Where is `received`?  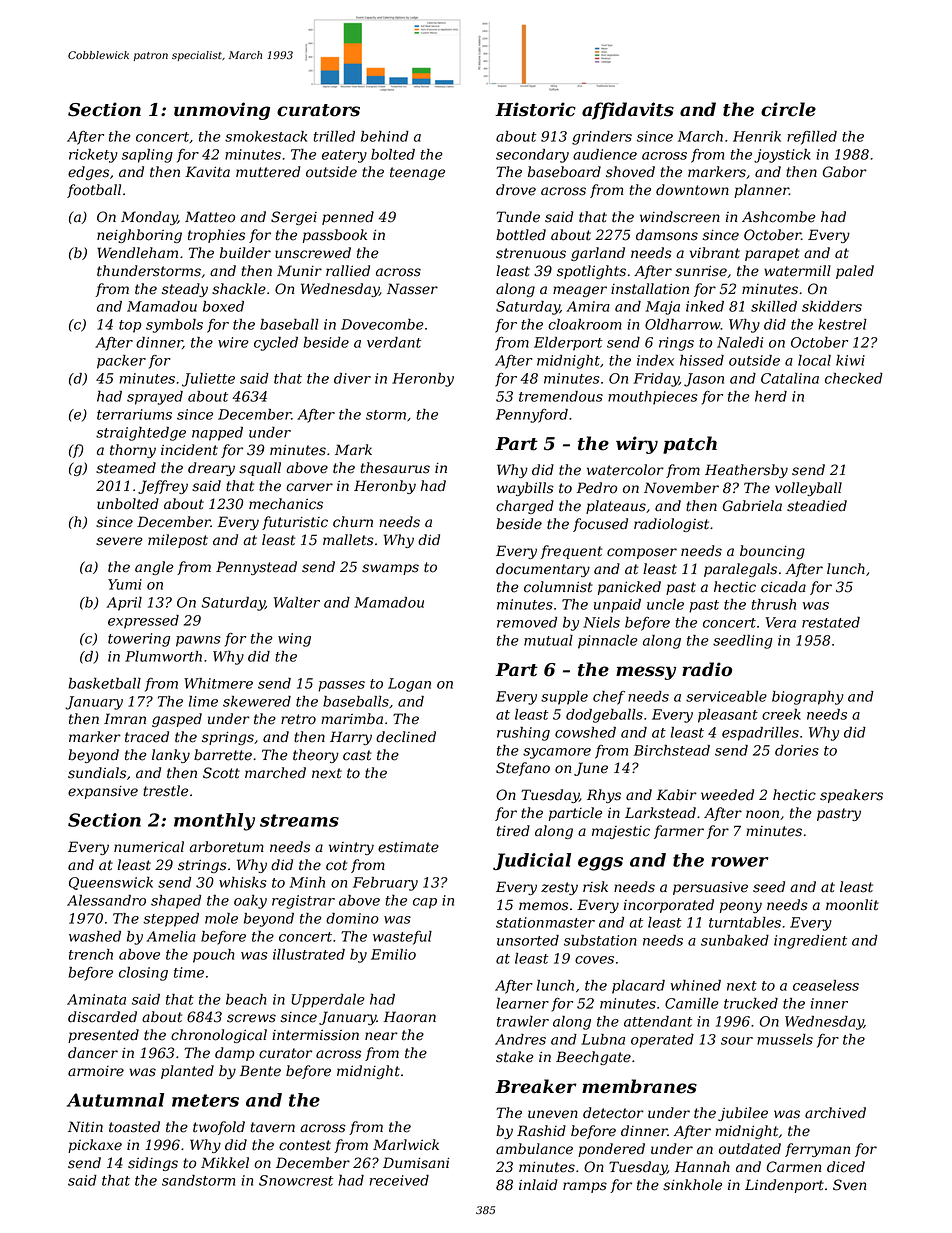 received is located at coordinates (399, 1180).
